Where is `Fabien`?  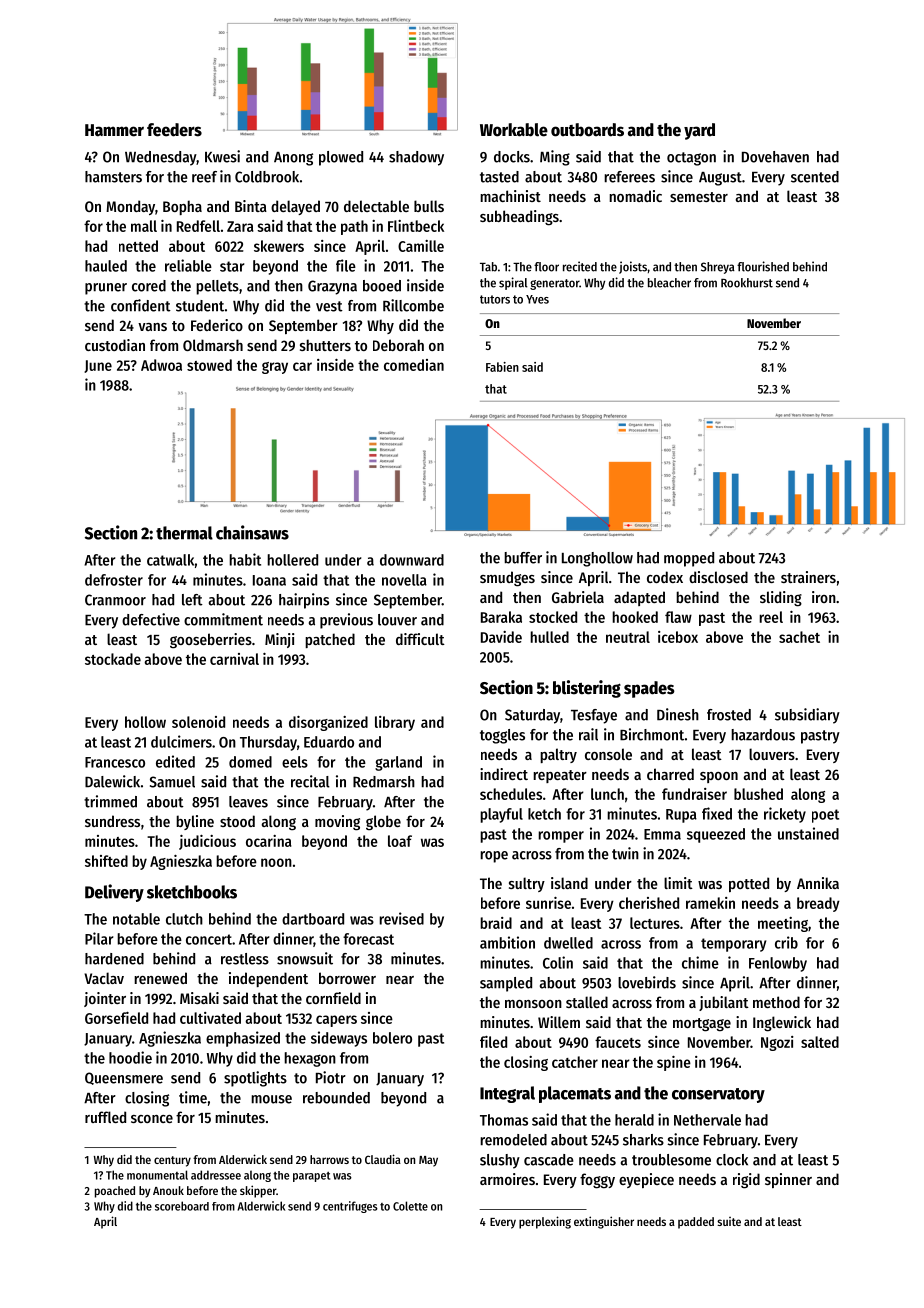 Fabien is located at coordinates (502, 367).
